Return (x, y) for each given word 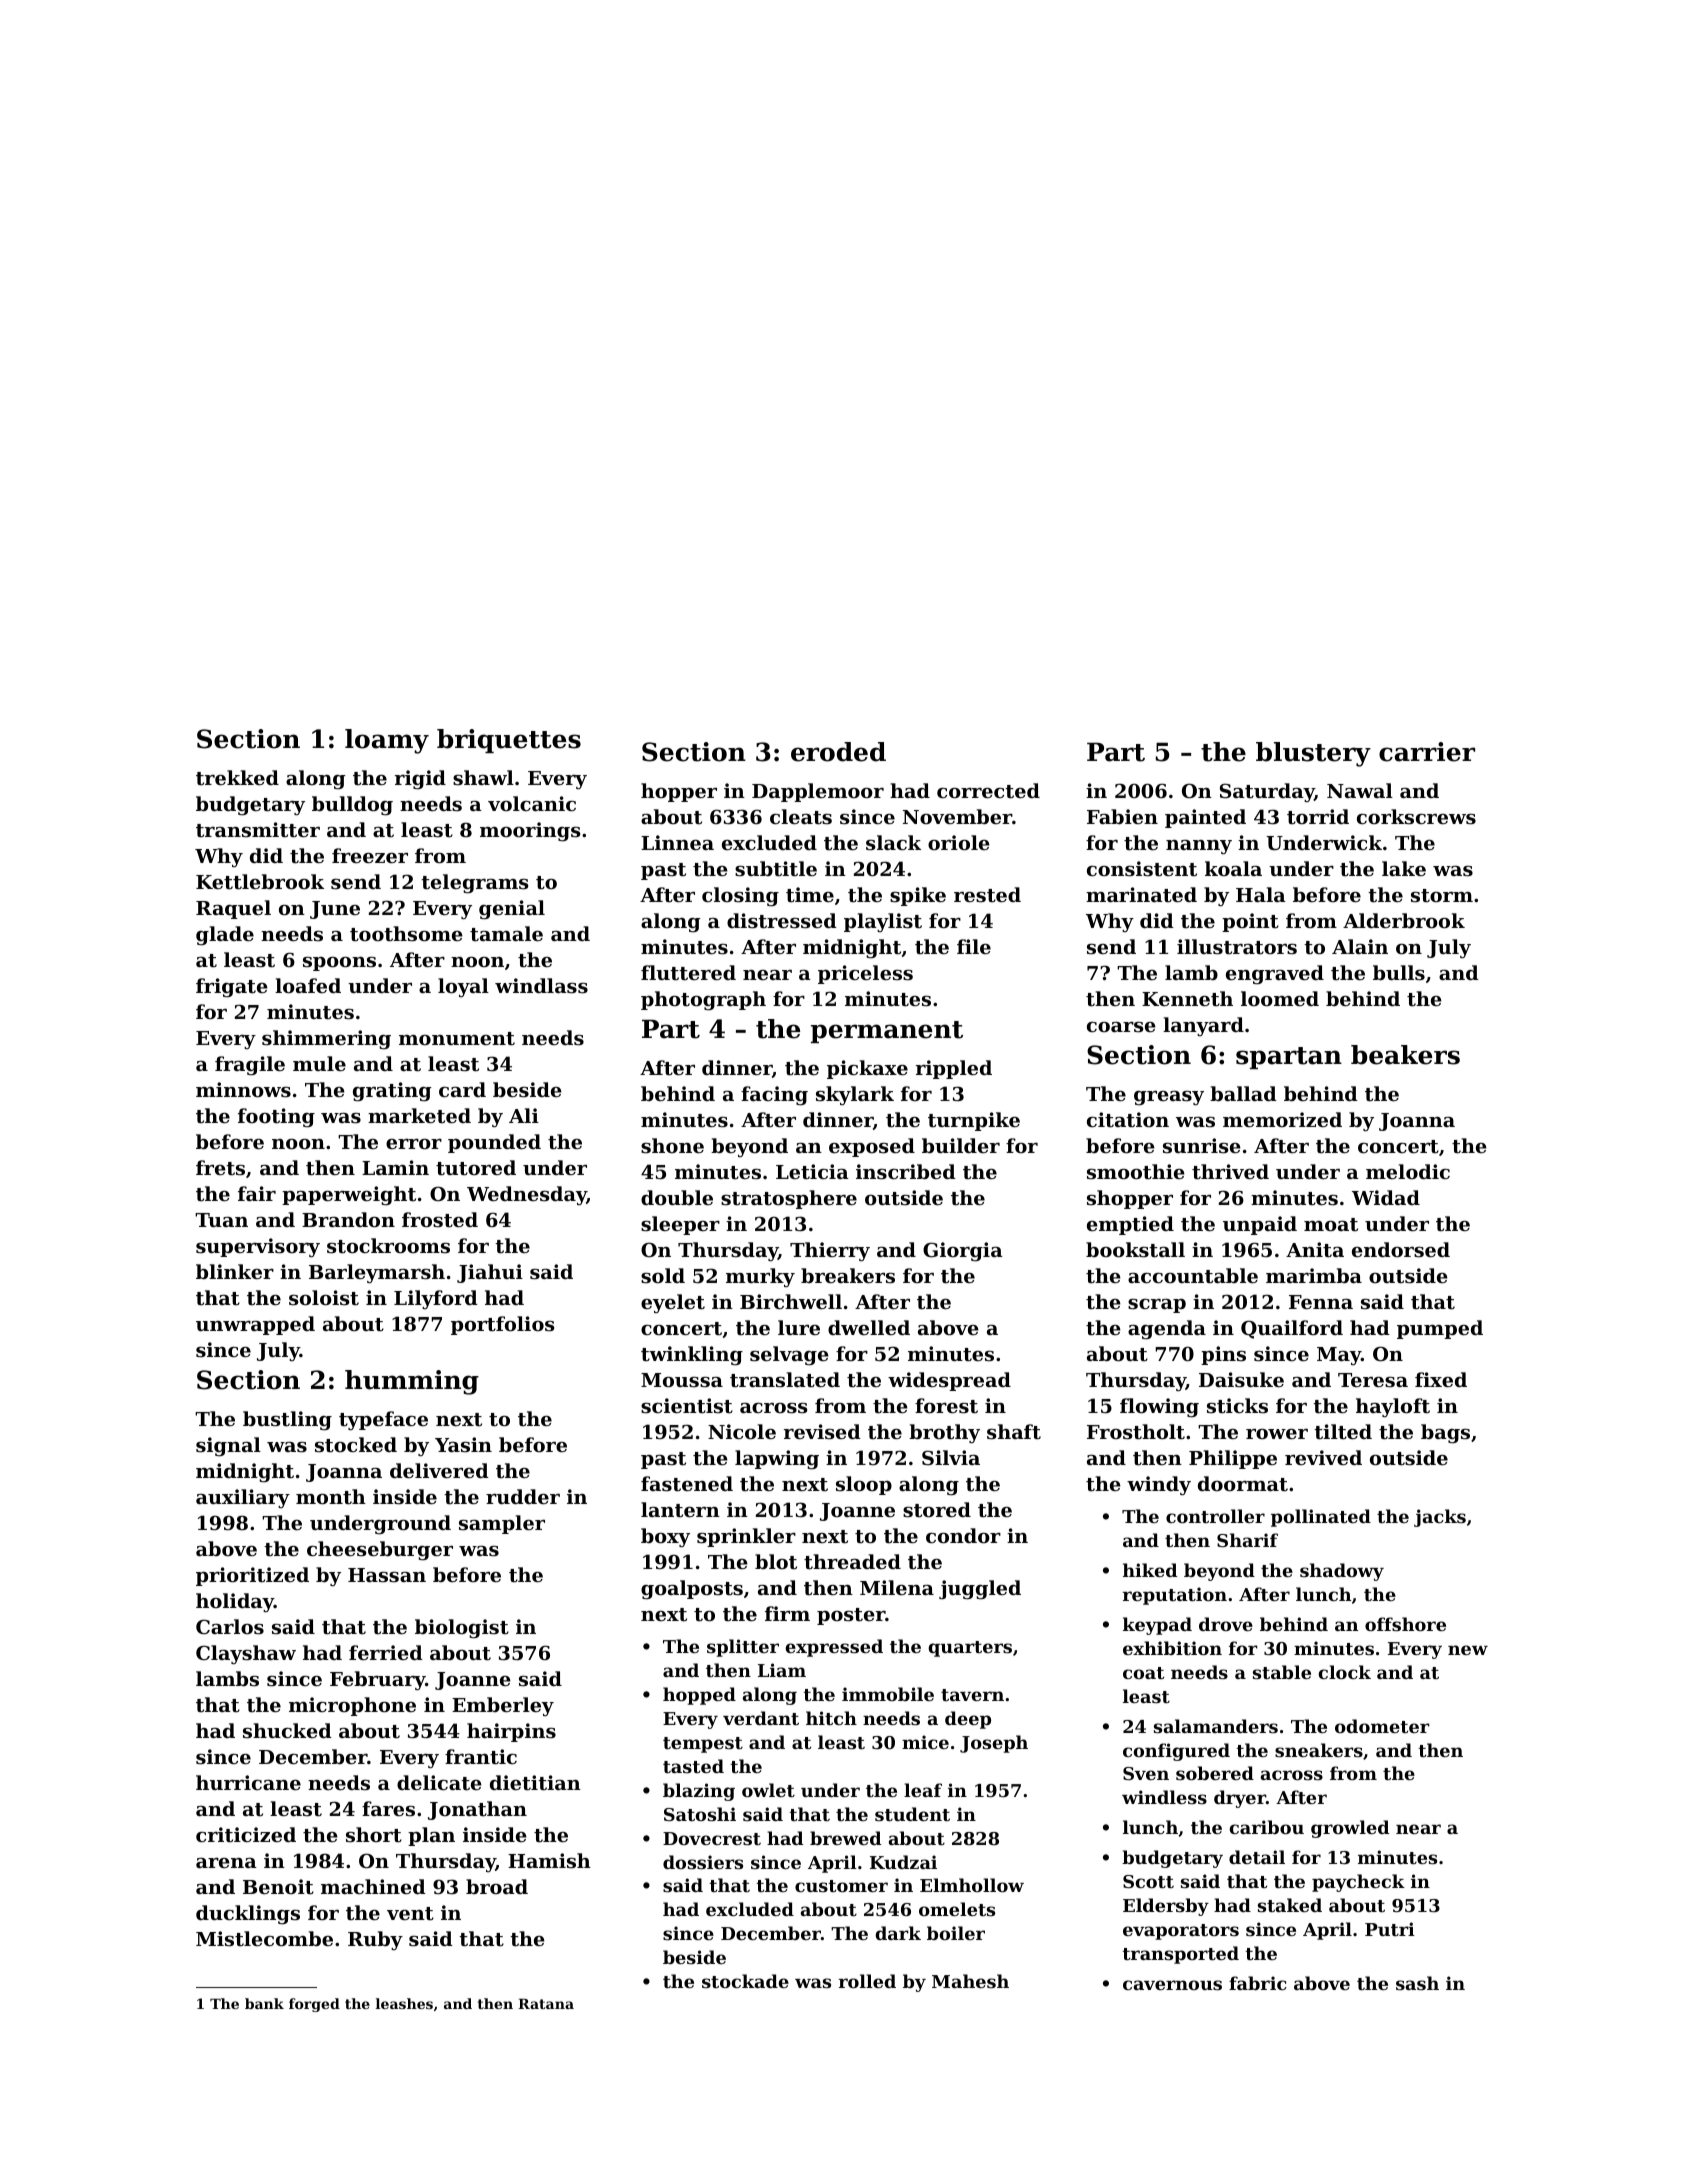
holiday (235, 1602)
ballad (1243, 1093)
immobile (888, 1694)
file (974, 946)
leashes (404, 2003)
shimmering (326, 1040)
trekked (237, 777)
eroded (838, 752)
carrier (1427, 752)
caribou (1266, 1827)
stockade (745, 1981)
